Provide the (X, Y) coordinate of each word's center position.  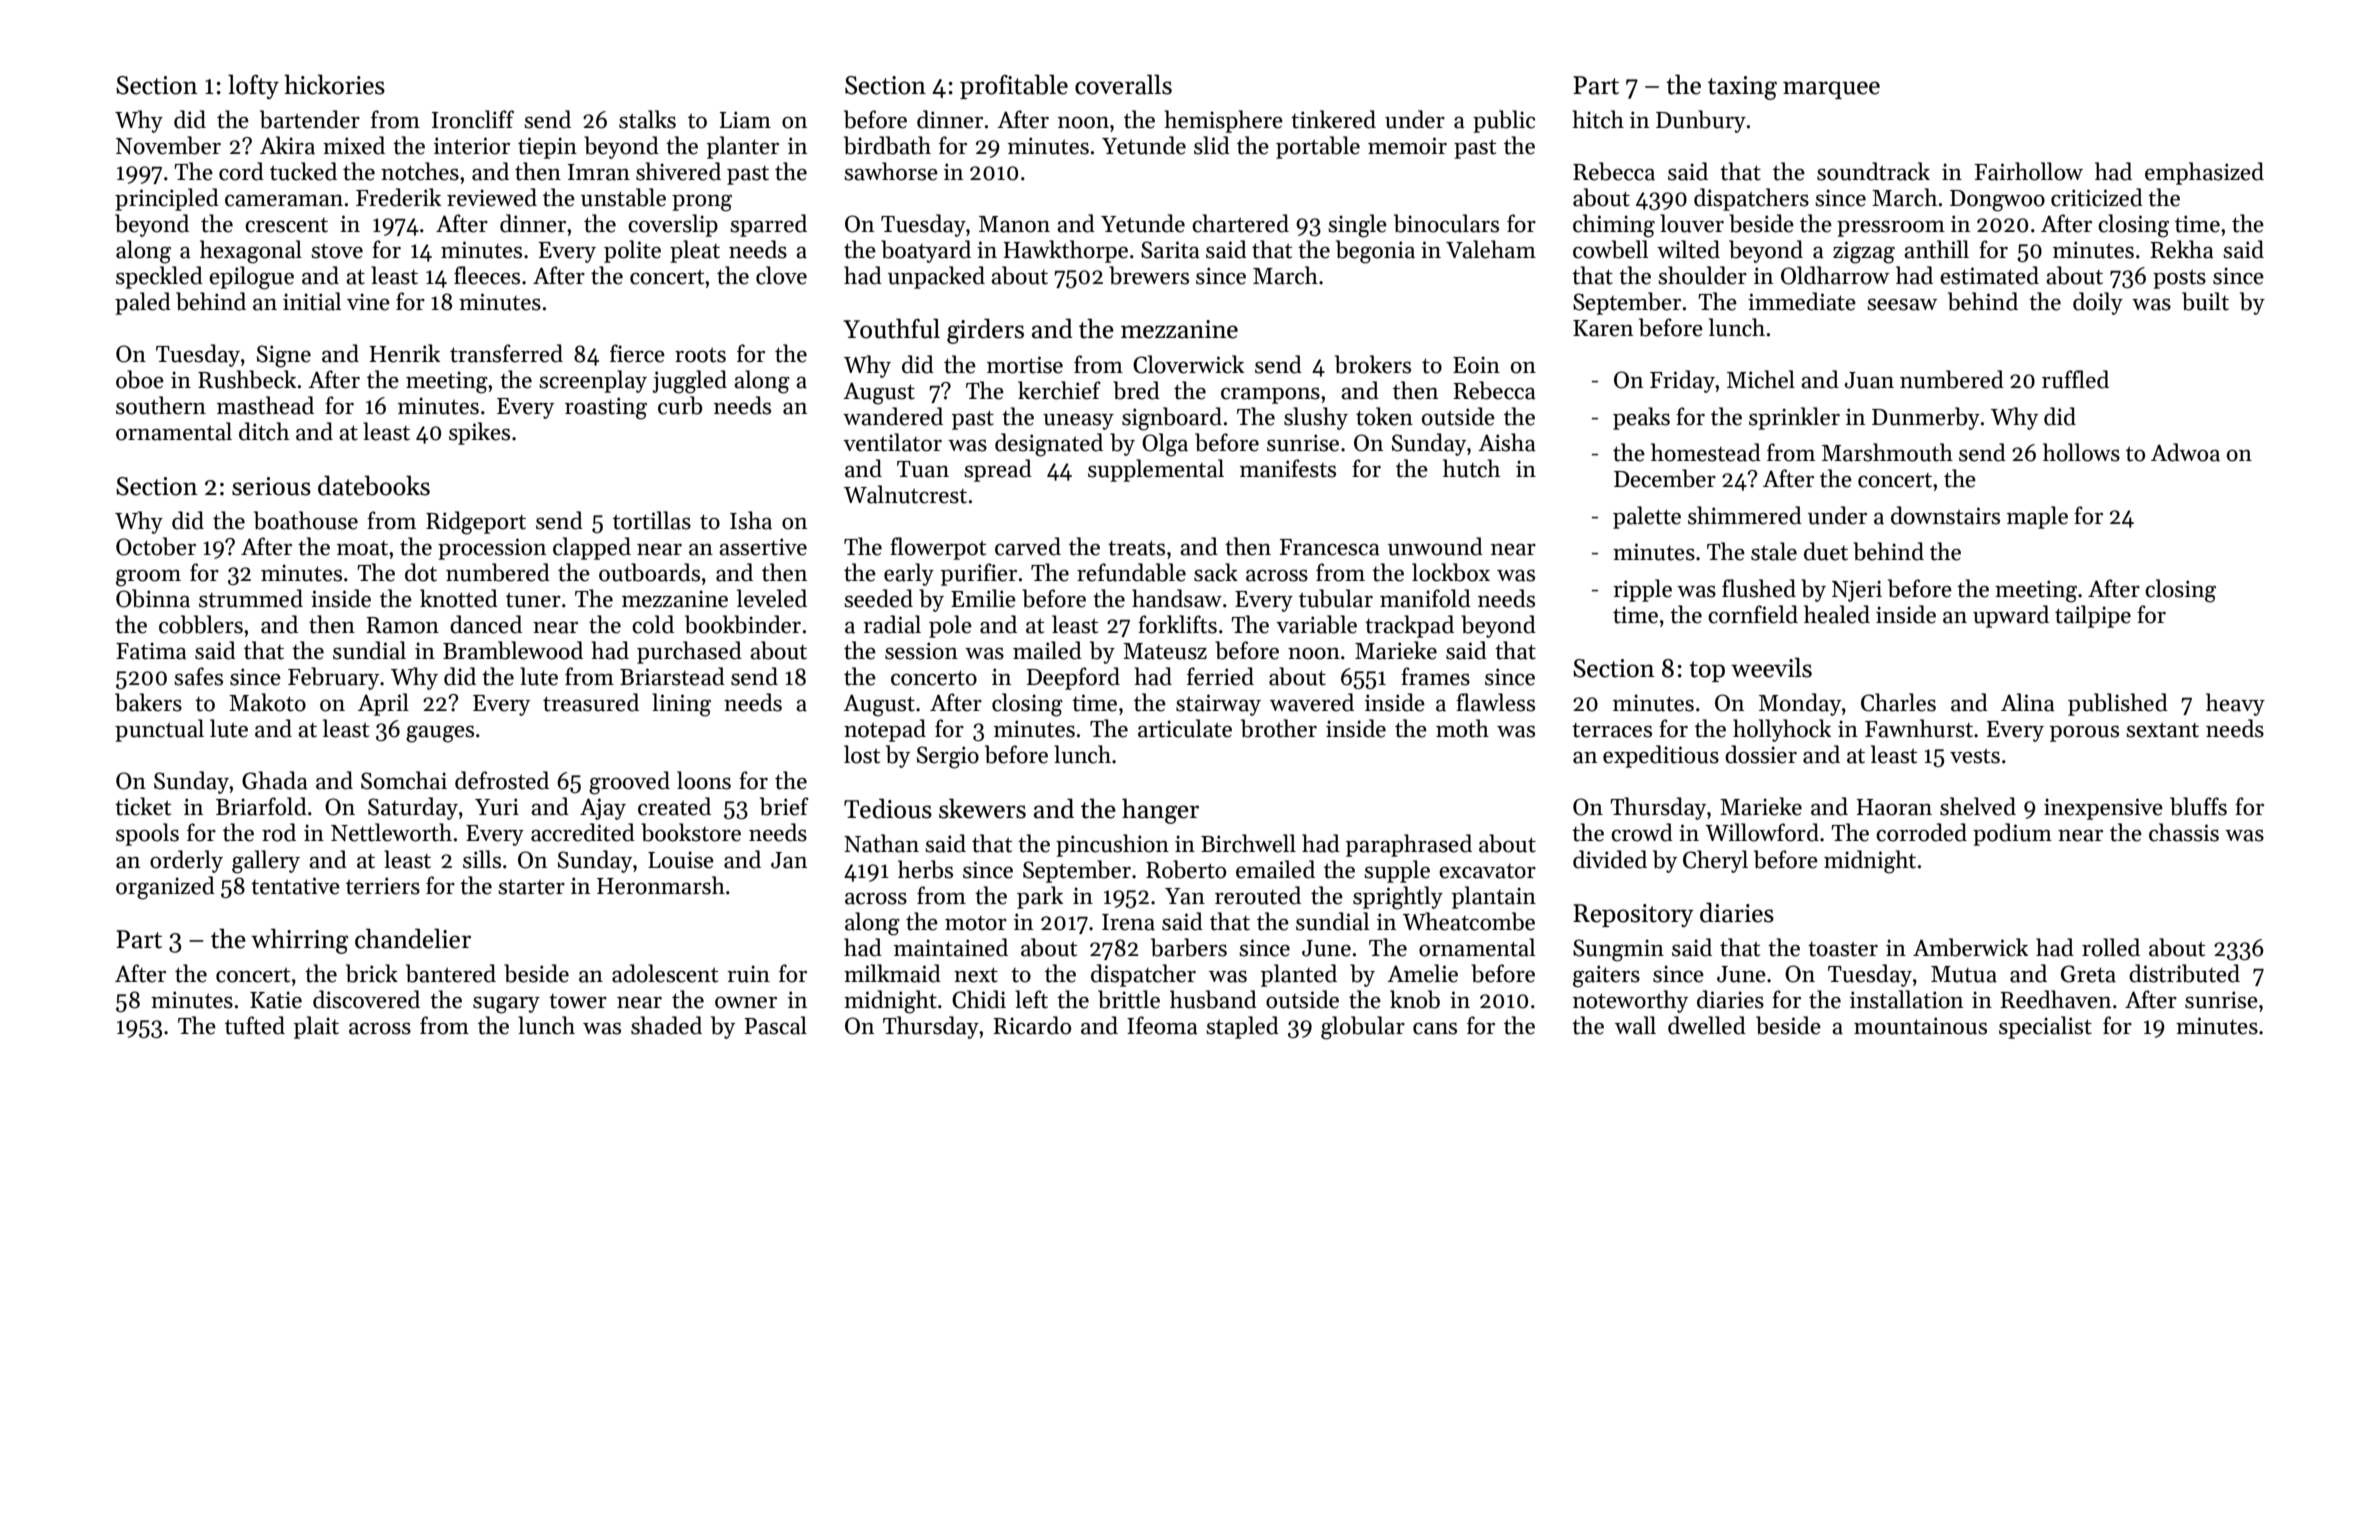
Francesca (1330, 547)
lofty (253, 86)
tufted (255, 1025)
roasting (606, 408)
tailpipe (2093, 616)
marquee (1831, 90)
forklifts (1177, 624)
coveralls (1123, 84)
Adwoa (2185, 452)
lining (681, 705)
